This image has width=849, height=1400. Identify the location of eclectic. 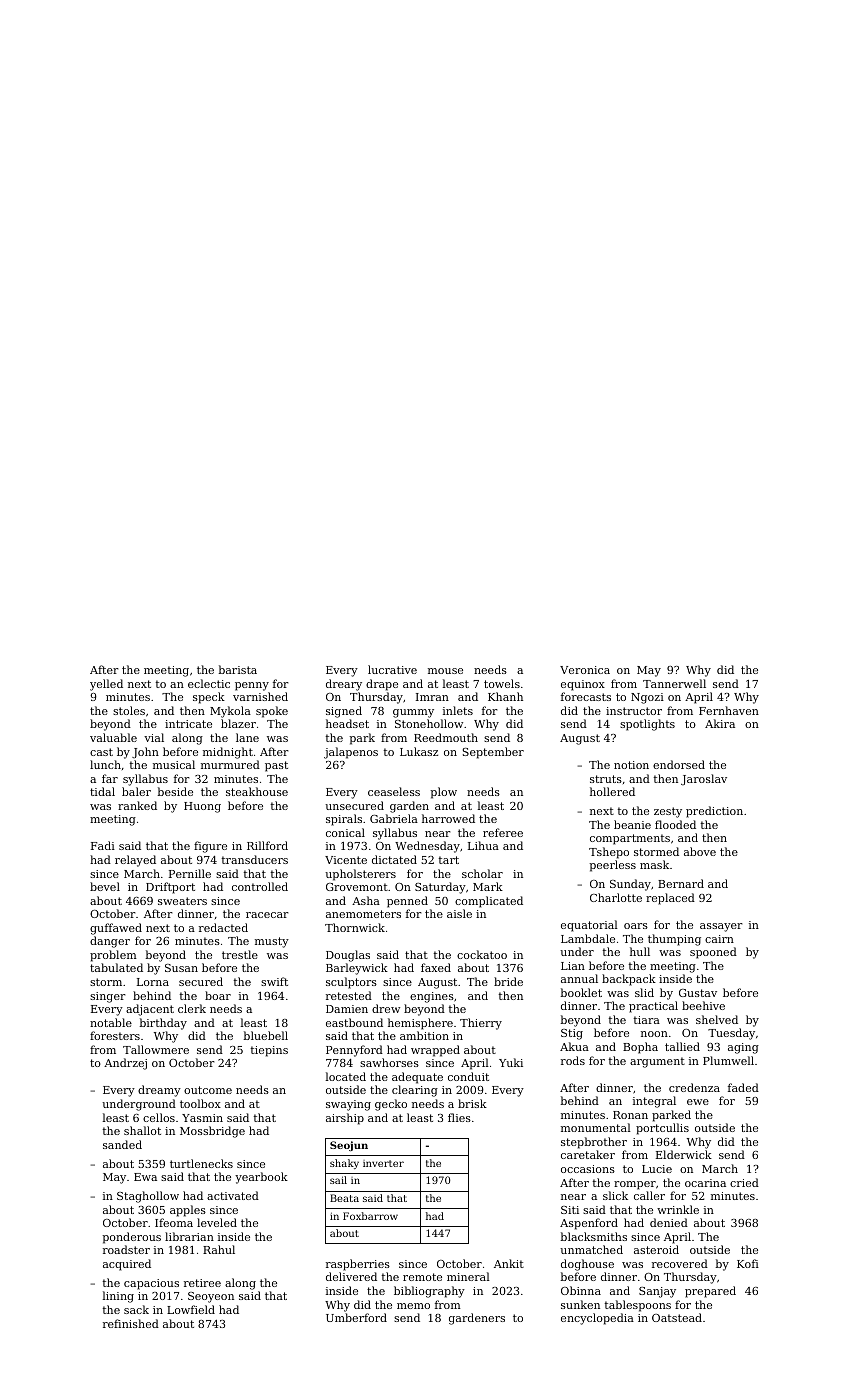
(209, 683).
